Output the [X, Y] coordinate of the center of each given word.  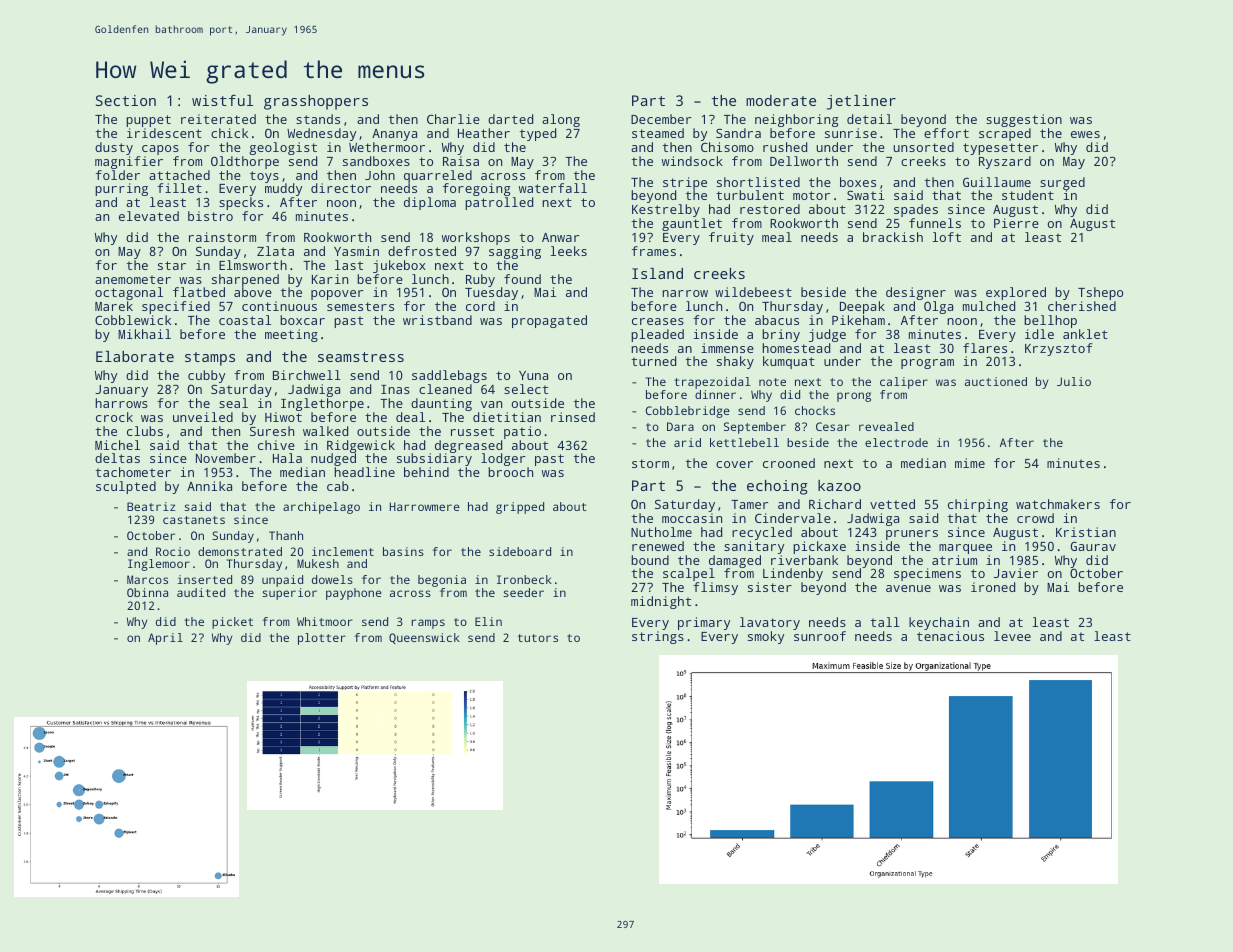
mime [970, 463]
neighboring [796, 120]
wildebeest [753, 292]
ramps [428, 624]
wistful [222, 100]
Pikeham [858, 320]
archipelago [321, 508]
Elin [488, 621]
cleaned [445, 389]
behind [426, 472]
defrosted [422, 251]
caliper [904, 383]
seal [233, 403]
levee [1012, 636]
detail [869, 119]
